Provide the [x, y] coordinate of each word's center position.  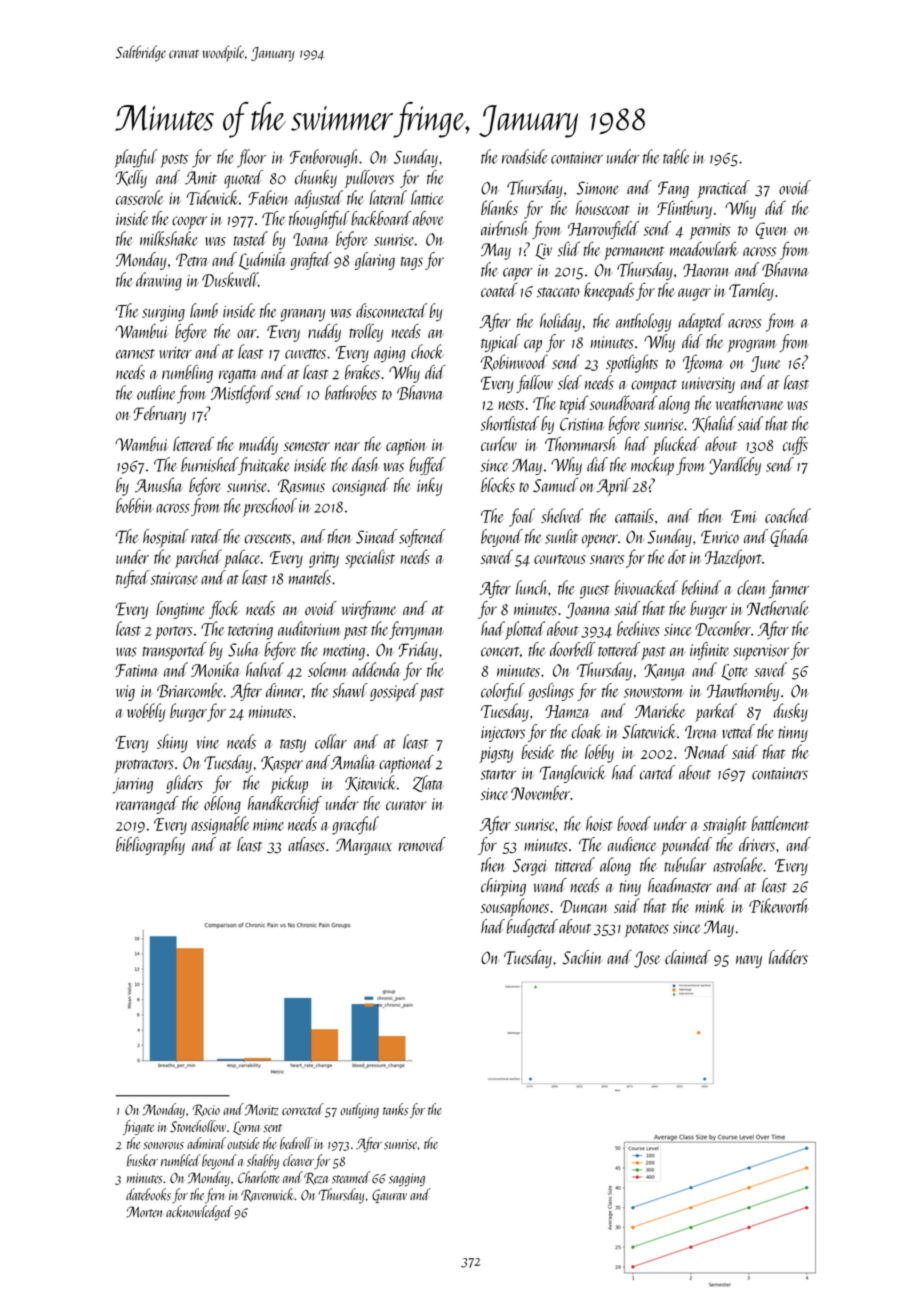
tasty [293, 746]
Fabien [268, 197]
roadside [524, 156]
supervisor [761, 652]
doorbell [573, 649]
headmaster [680, 885]
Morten [144, 1212]
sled [570, 382]
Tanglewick [572, 774]
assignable [220, 825]
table [676, 156]
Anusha [159, 485]
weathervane [749, 402]
